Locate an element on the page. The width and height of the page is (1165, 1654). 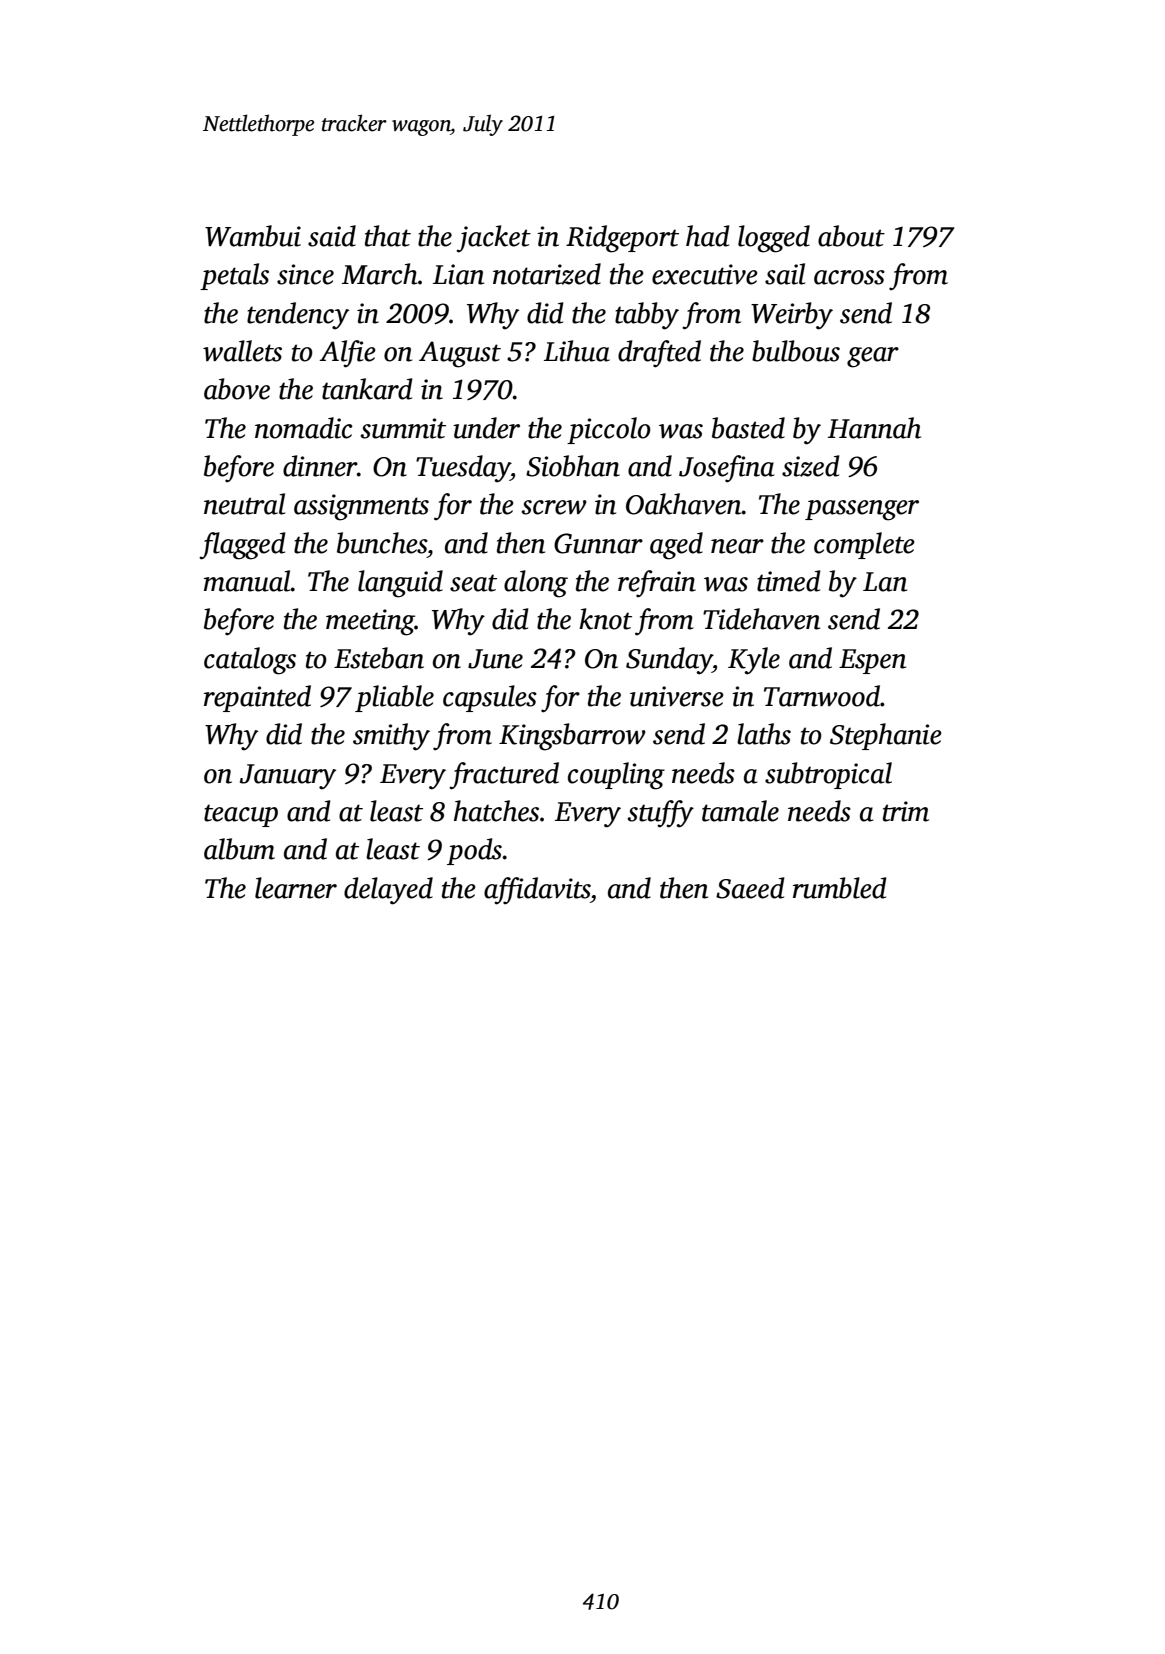
fractured is located at coordinates (504, 776).
